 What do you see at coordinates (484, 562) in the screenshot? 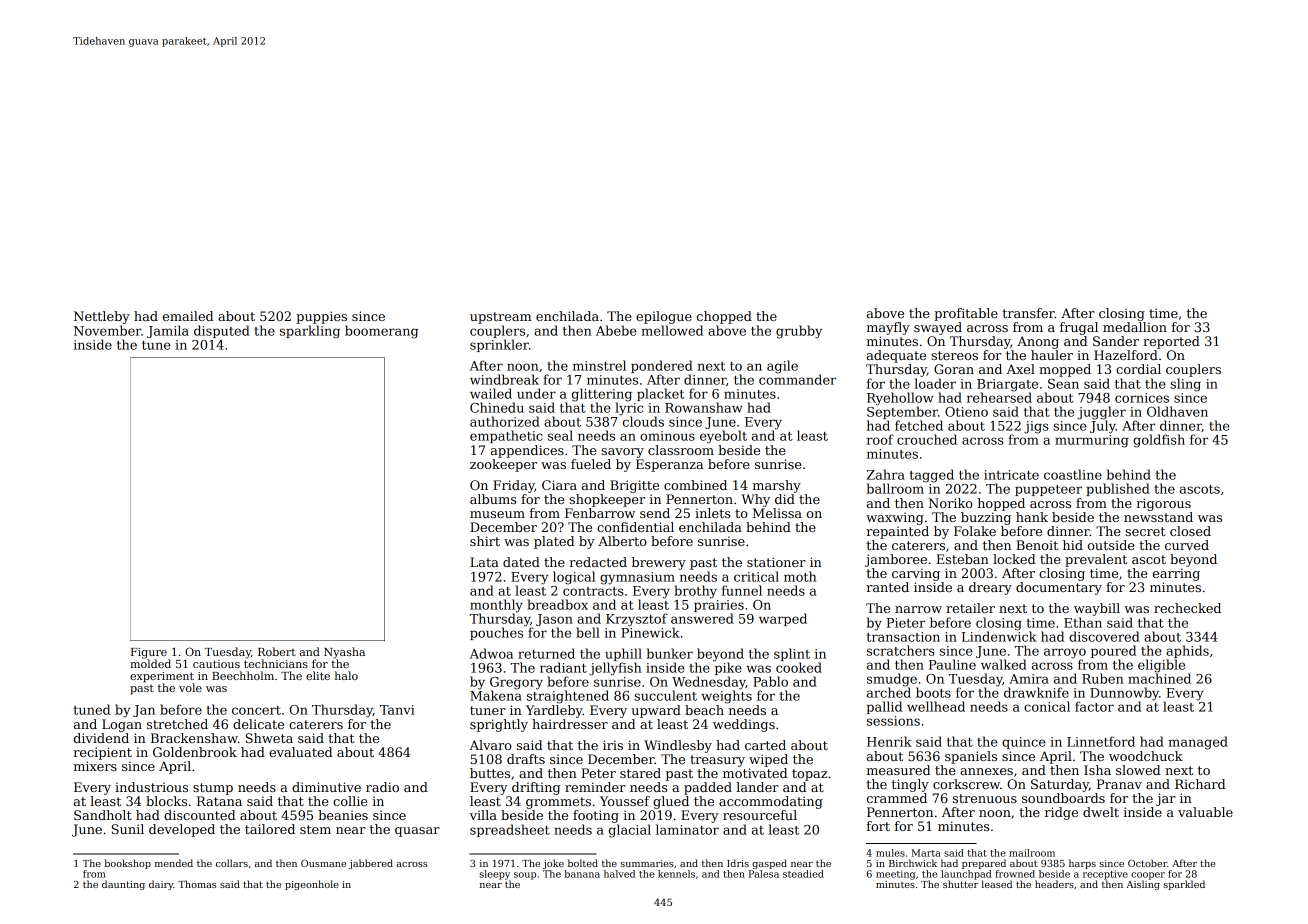
I see `Lata` at bounding box center [484, 562].
